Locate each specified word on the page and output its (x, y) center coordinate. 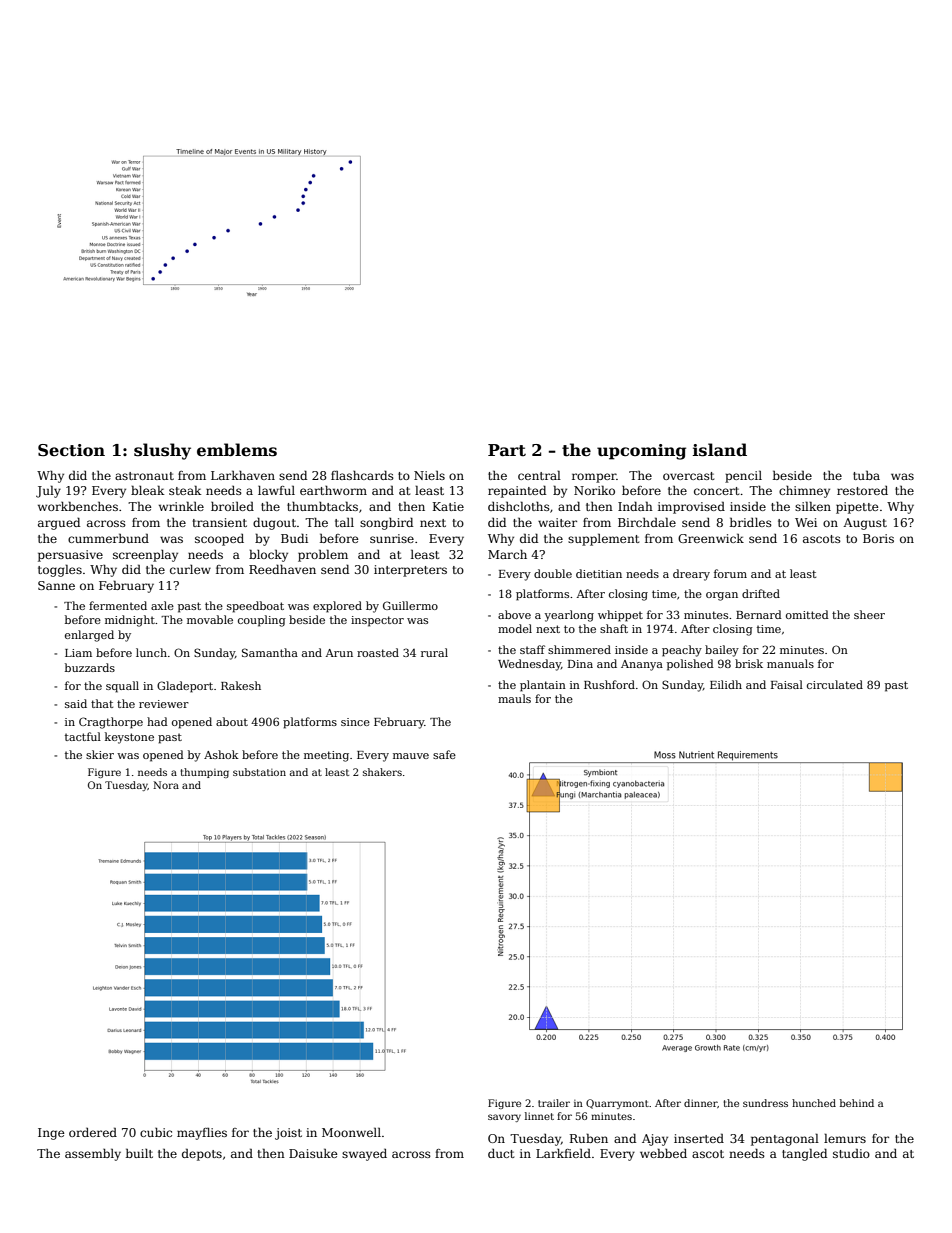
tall (344, 522)
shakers (382, 772)
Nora (166, 785)
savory (504, 1118)
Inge (51, 1134)
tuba (866, 475)
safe (444, 754)
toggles (60, 570)
